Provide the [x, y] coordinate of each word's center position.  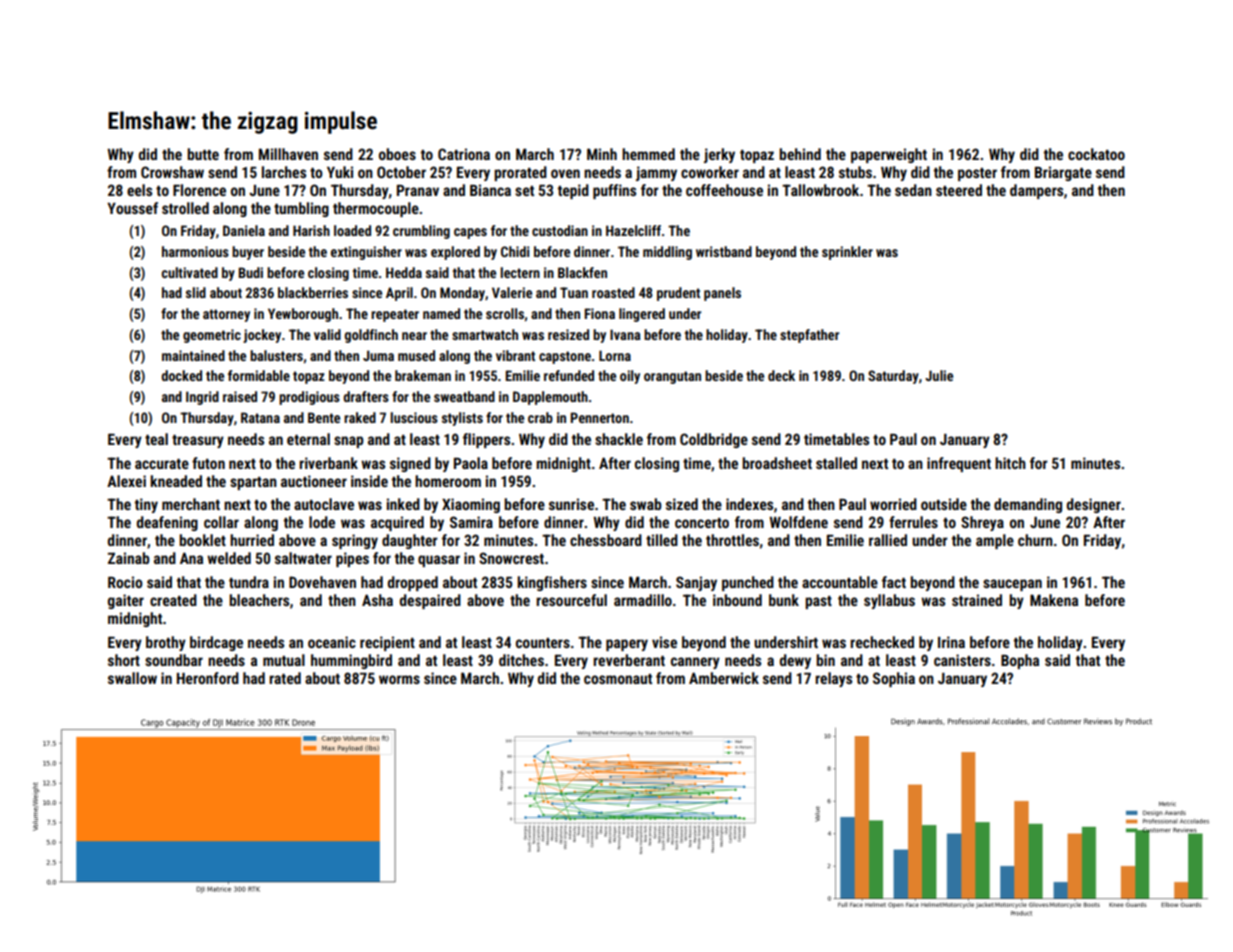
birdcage [216, 643]
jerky [719, 155]
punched [748, 583]
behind [800, 154]
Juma [378, 355]
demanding [1028, 505]
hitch [1010, 463]
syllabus [889, 601]
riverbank [328, 463]
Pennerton [599, 417]
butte [203, 154]
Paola [471, 463]
